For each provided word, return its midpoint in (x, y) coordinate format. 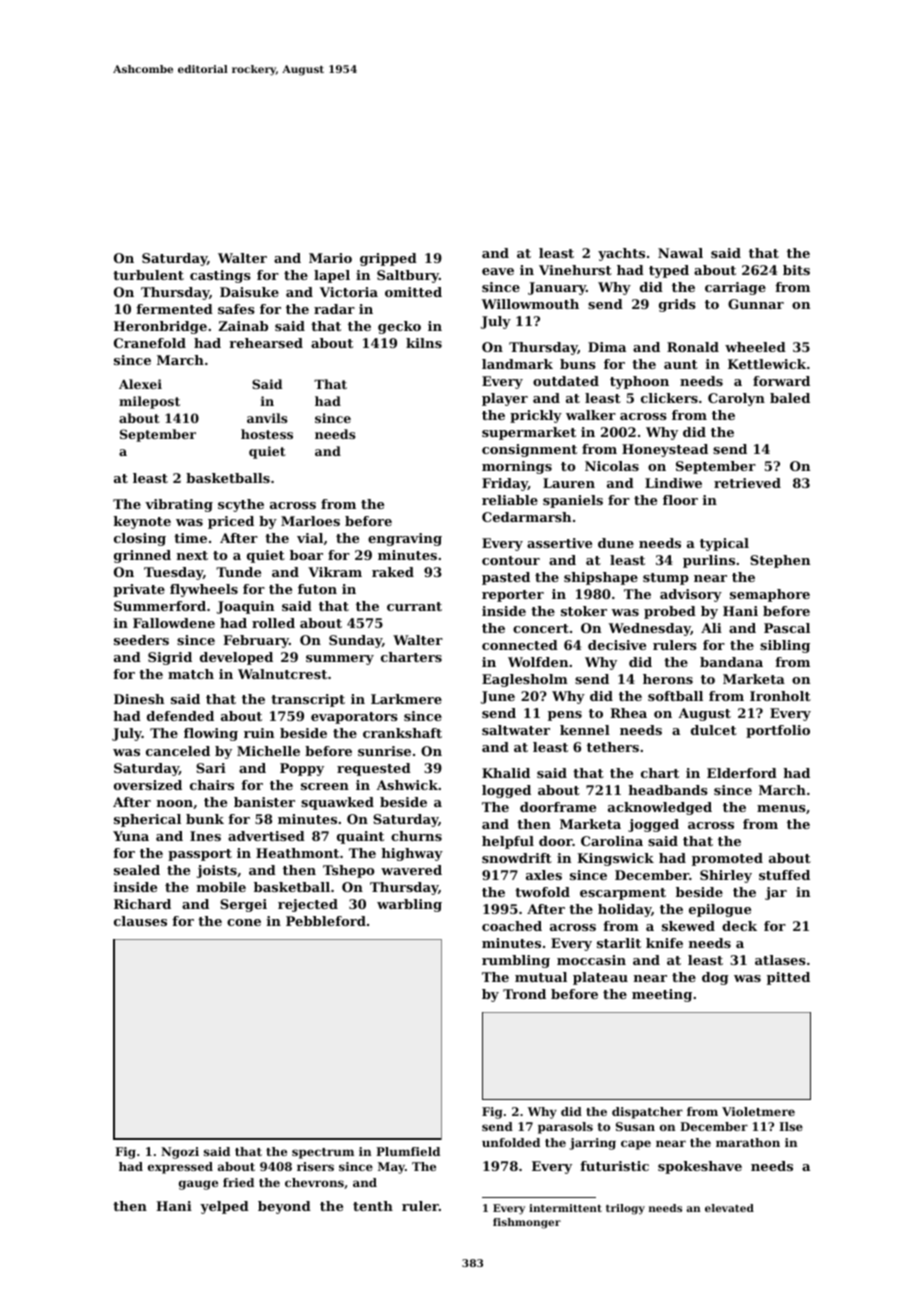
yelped (224, 1207)
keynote (142, 522)
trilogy (625, 1209)
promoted (727, 859)
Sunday (355, 641)
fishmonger (527, 1223)
